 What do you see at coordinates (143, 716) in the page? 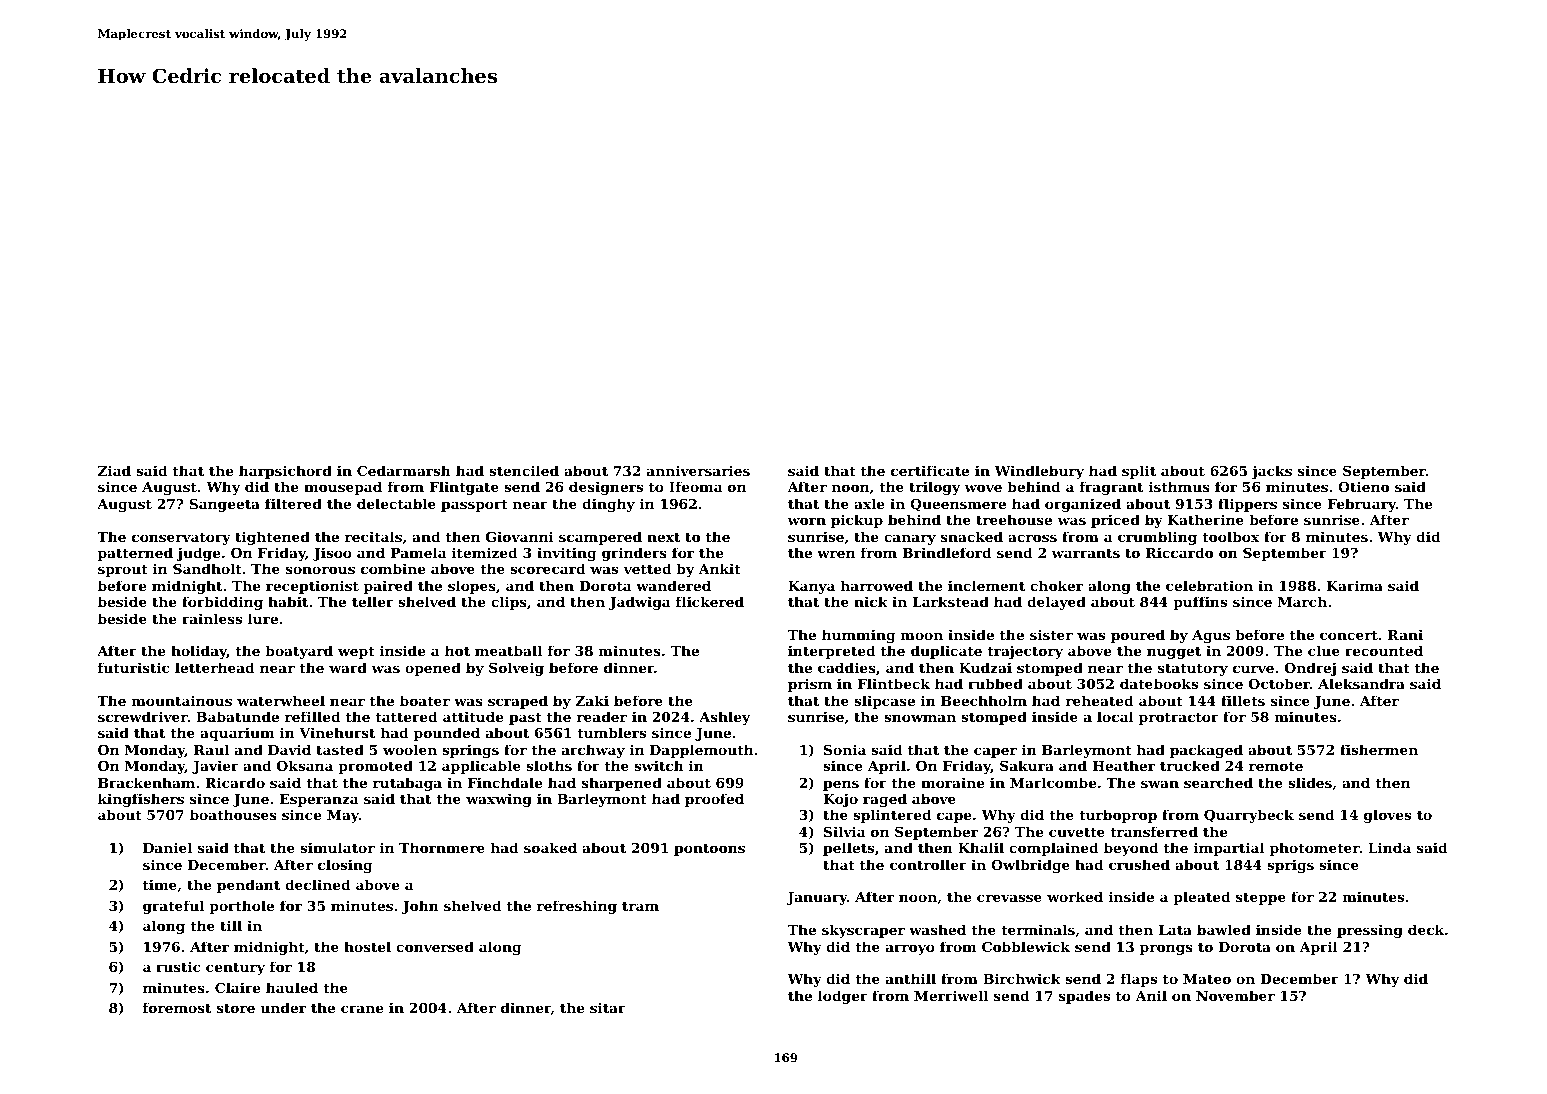
I see `screwdriver` at bounding box center [143, 716].
